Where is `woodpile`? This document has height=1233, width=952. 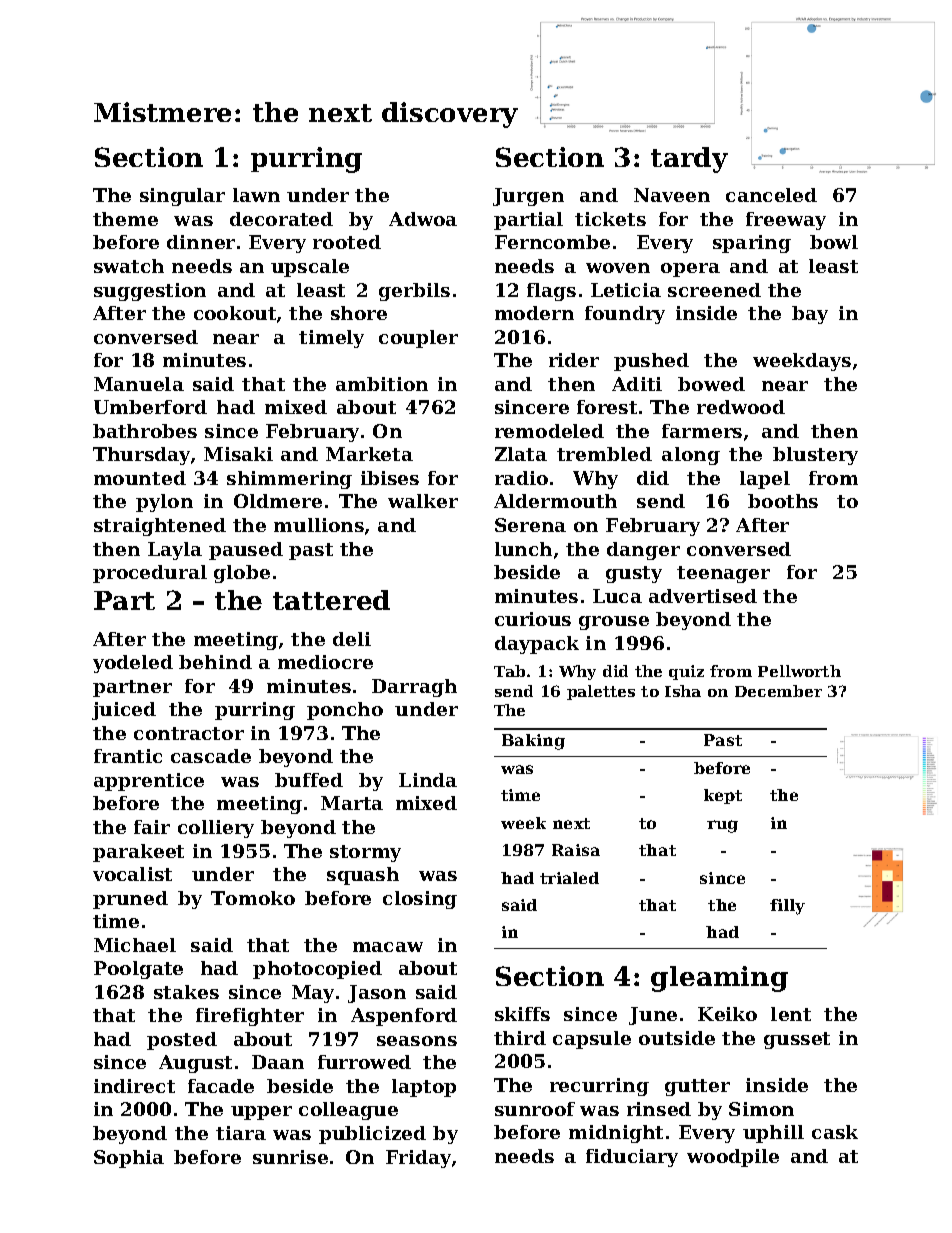
woodpile is located at coordinates (733, 1158).
